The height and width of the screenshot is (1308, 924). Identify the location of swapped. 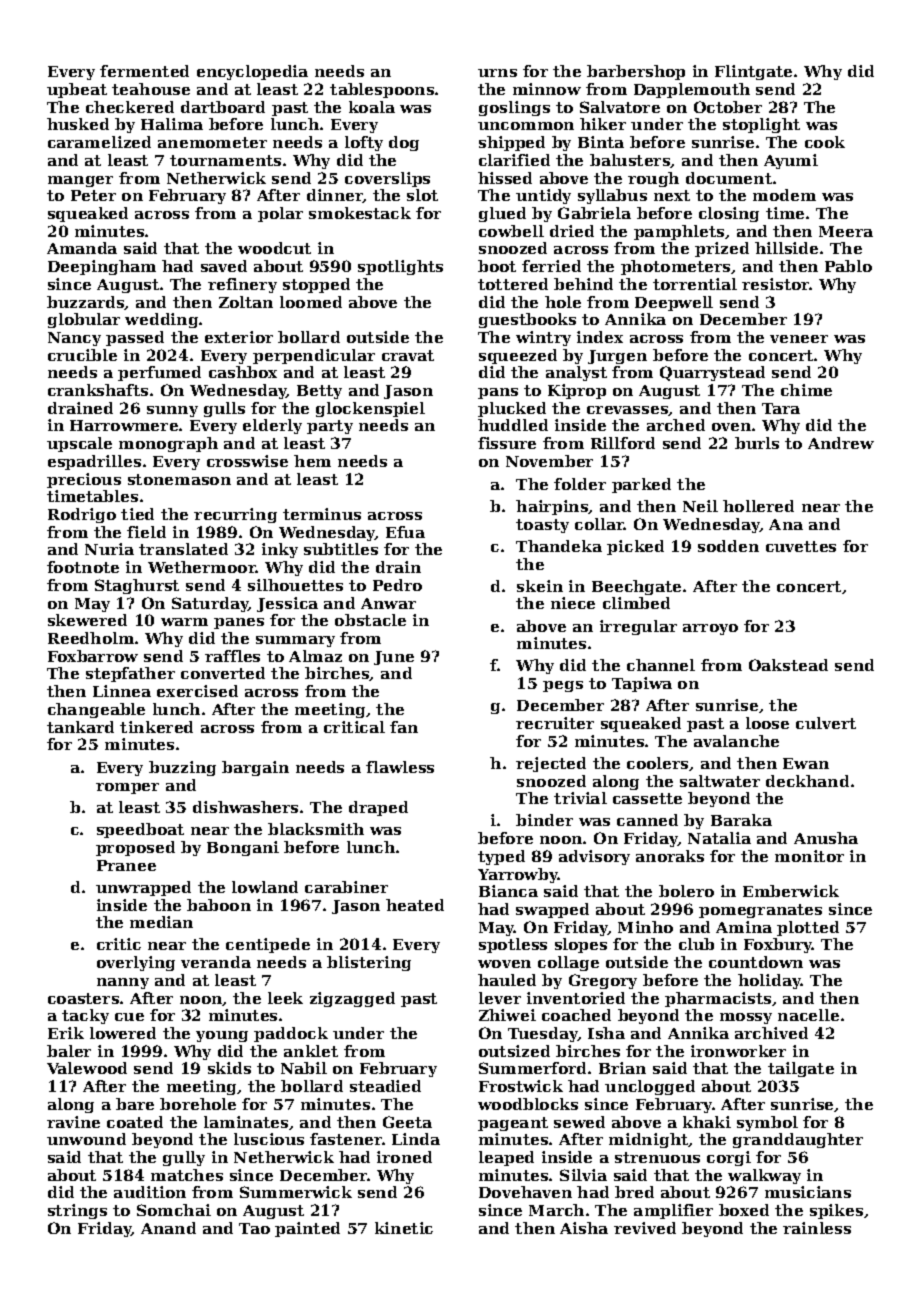
(552, 910).
